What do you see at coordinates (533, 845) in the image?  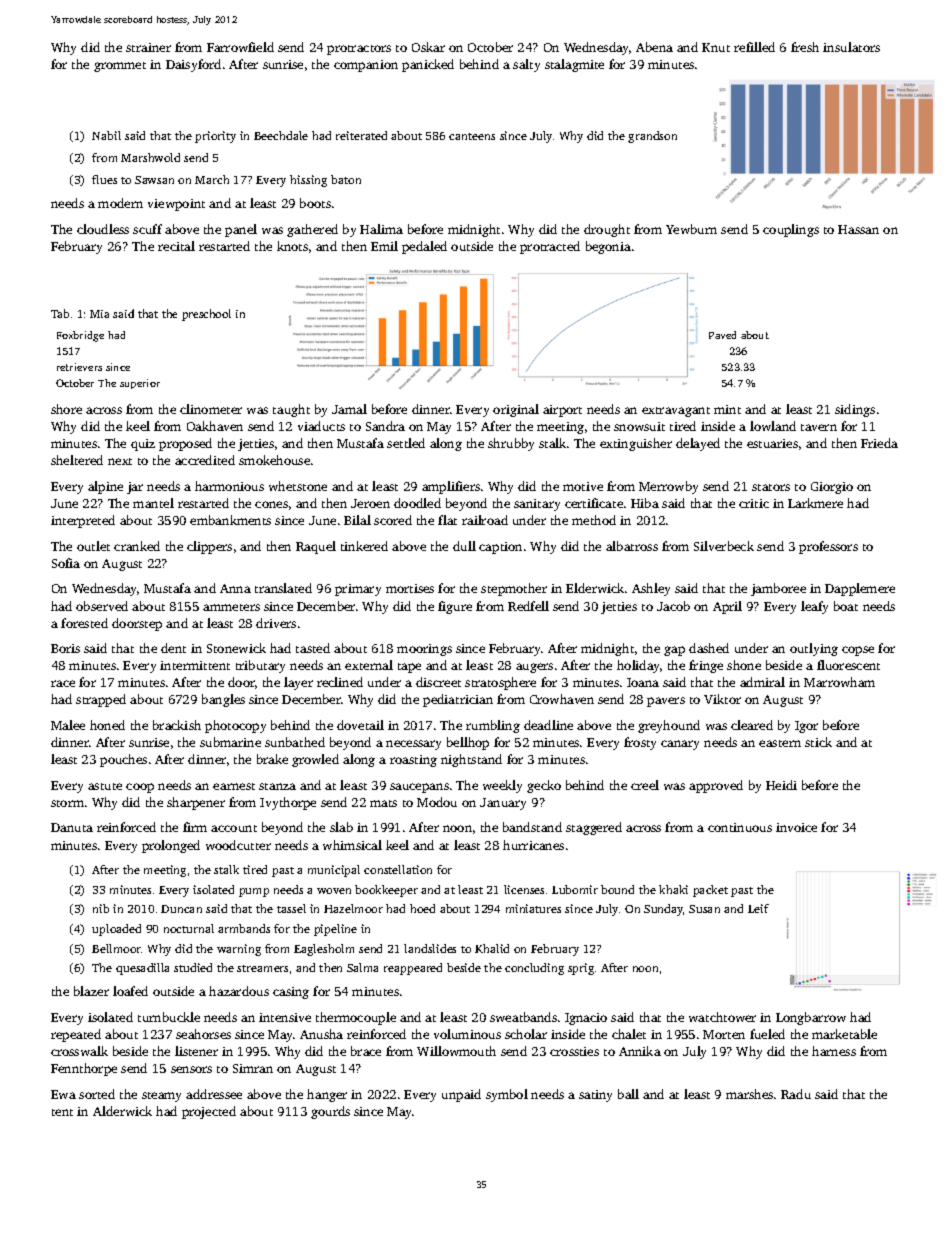 I see `hurricanes` at bounding box center [533, 845].
